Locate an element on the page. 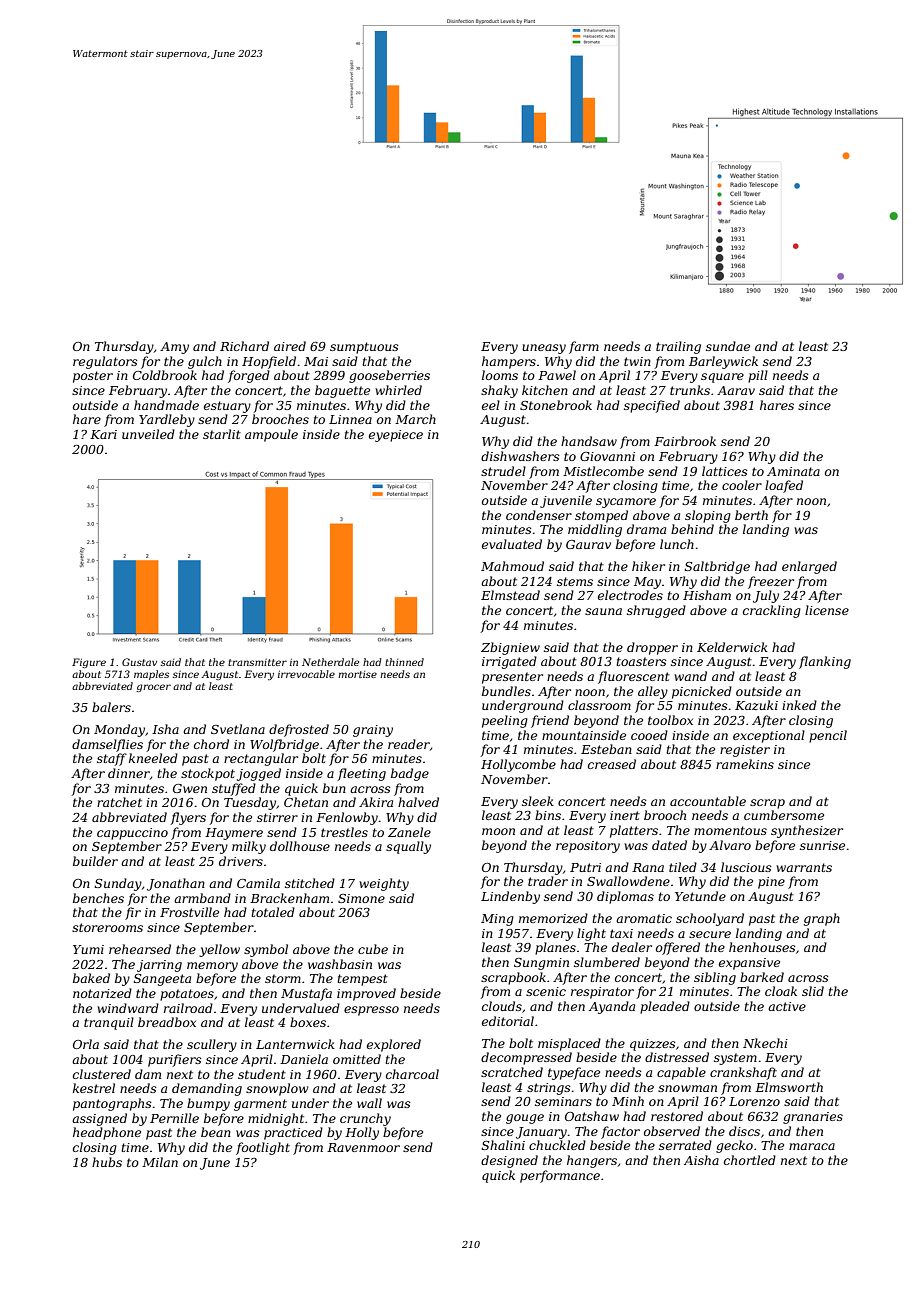 The image size is (924, 1308). dishwashers is located at coordinates (520, 456).
